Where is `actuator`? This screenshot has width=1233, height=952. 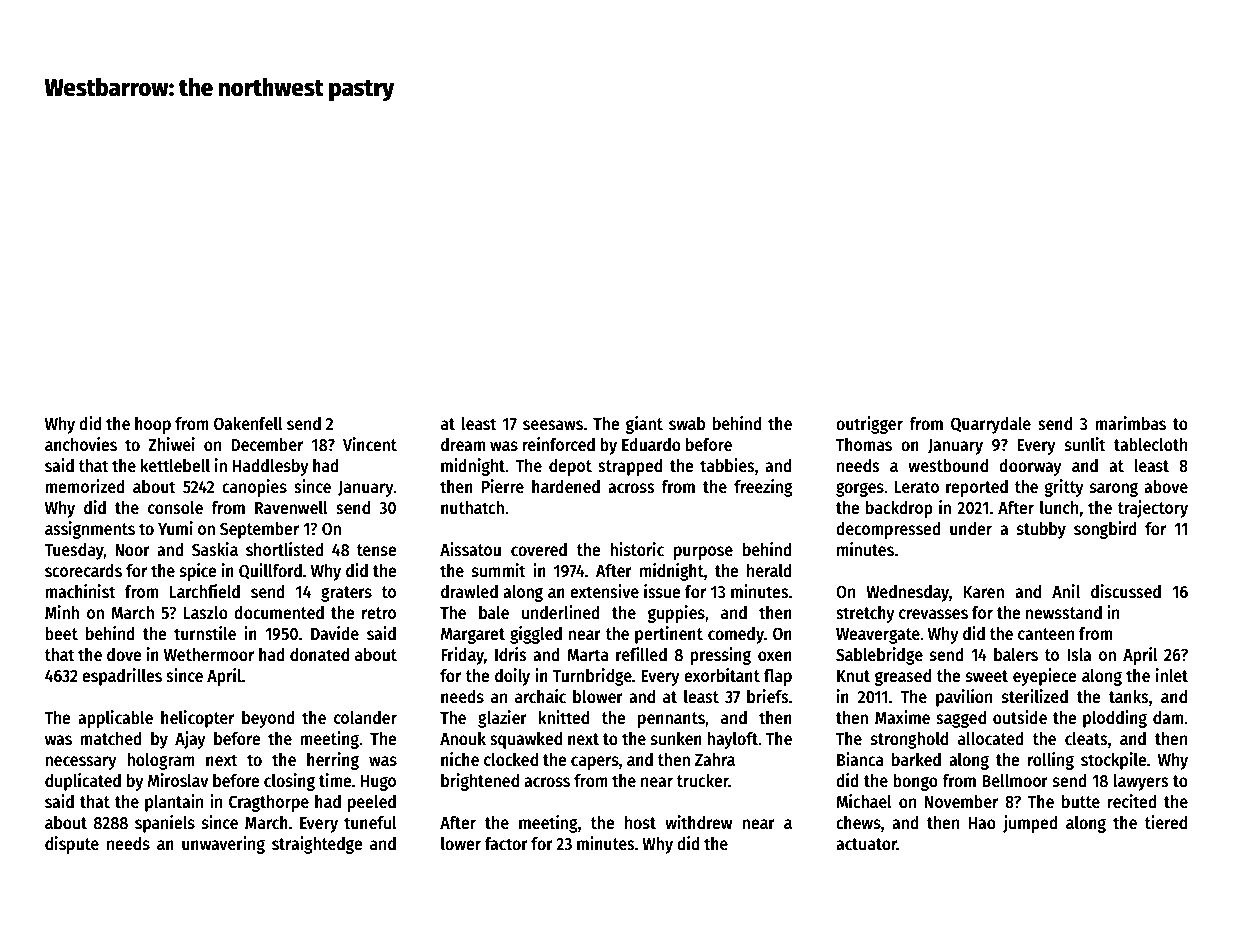
actuator is located at coordinates (866, 844).
